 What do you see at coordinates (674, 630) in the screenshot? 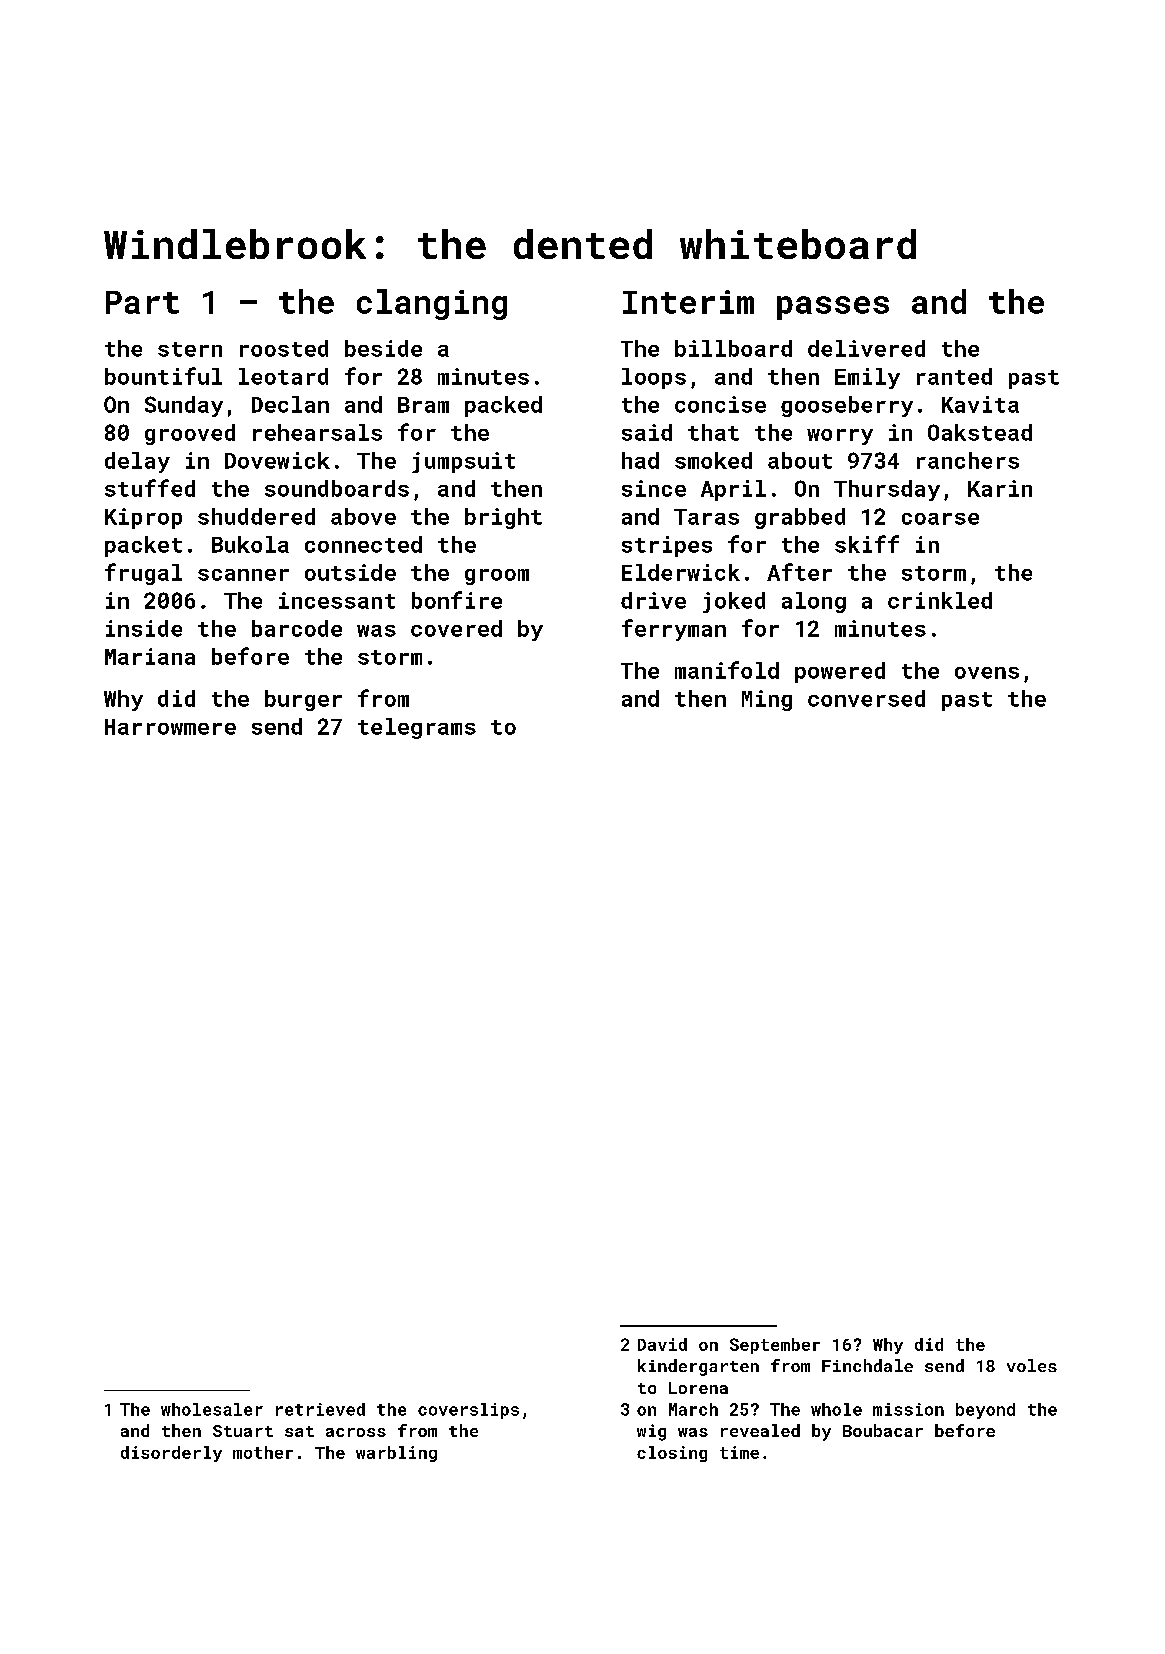
I see `ferryman` at bounding box center [674, 630].
